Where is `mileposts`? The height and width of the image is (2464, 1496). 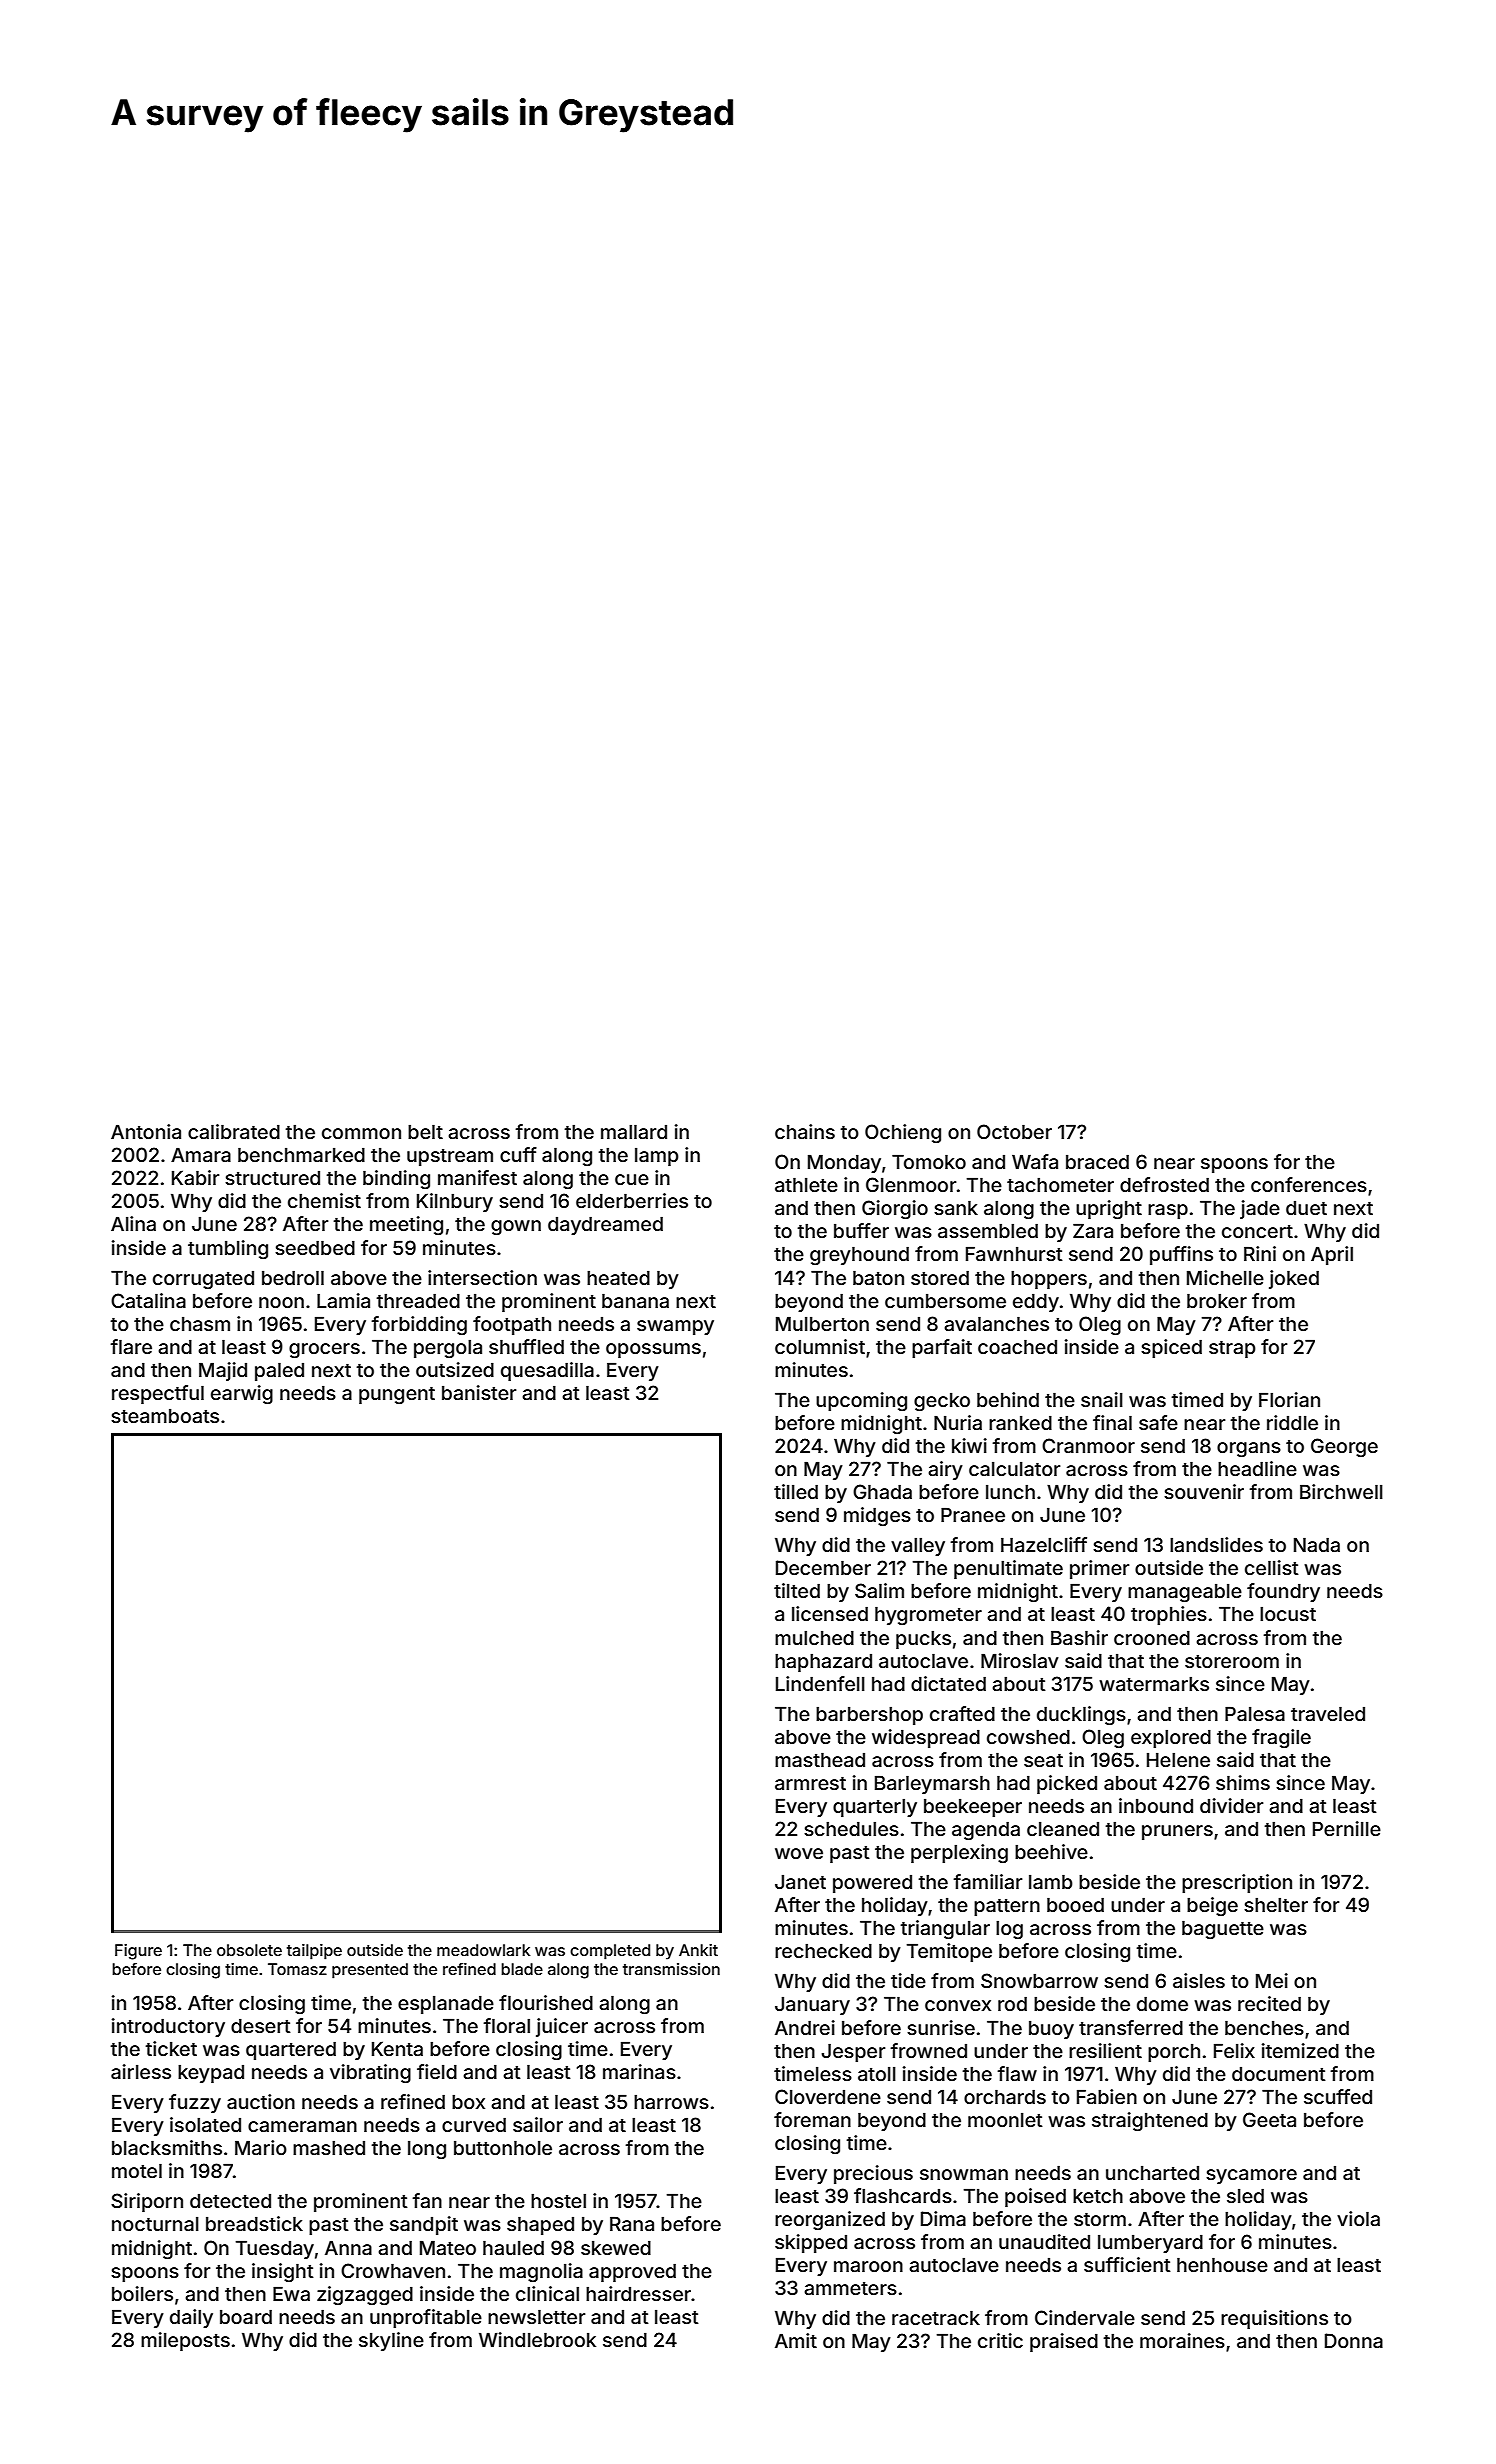 mileposts is located at coordinates (185, 2341).
